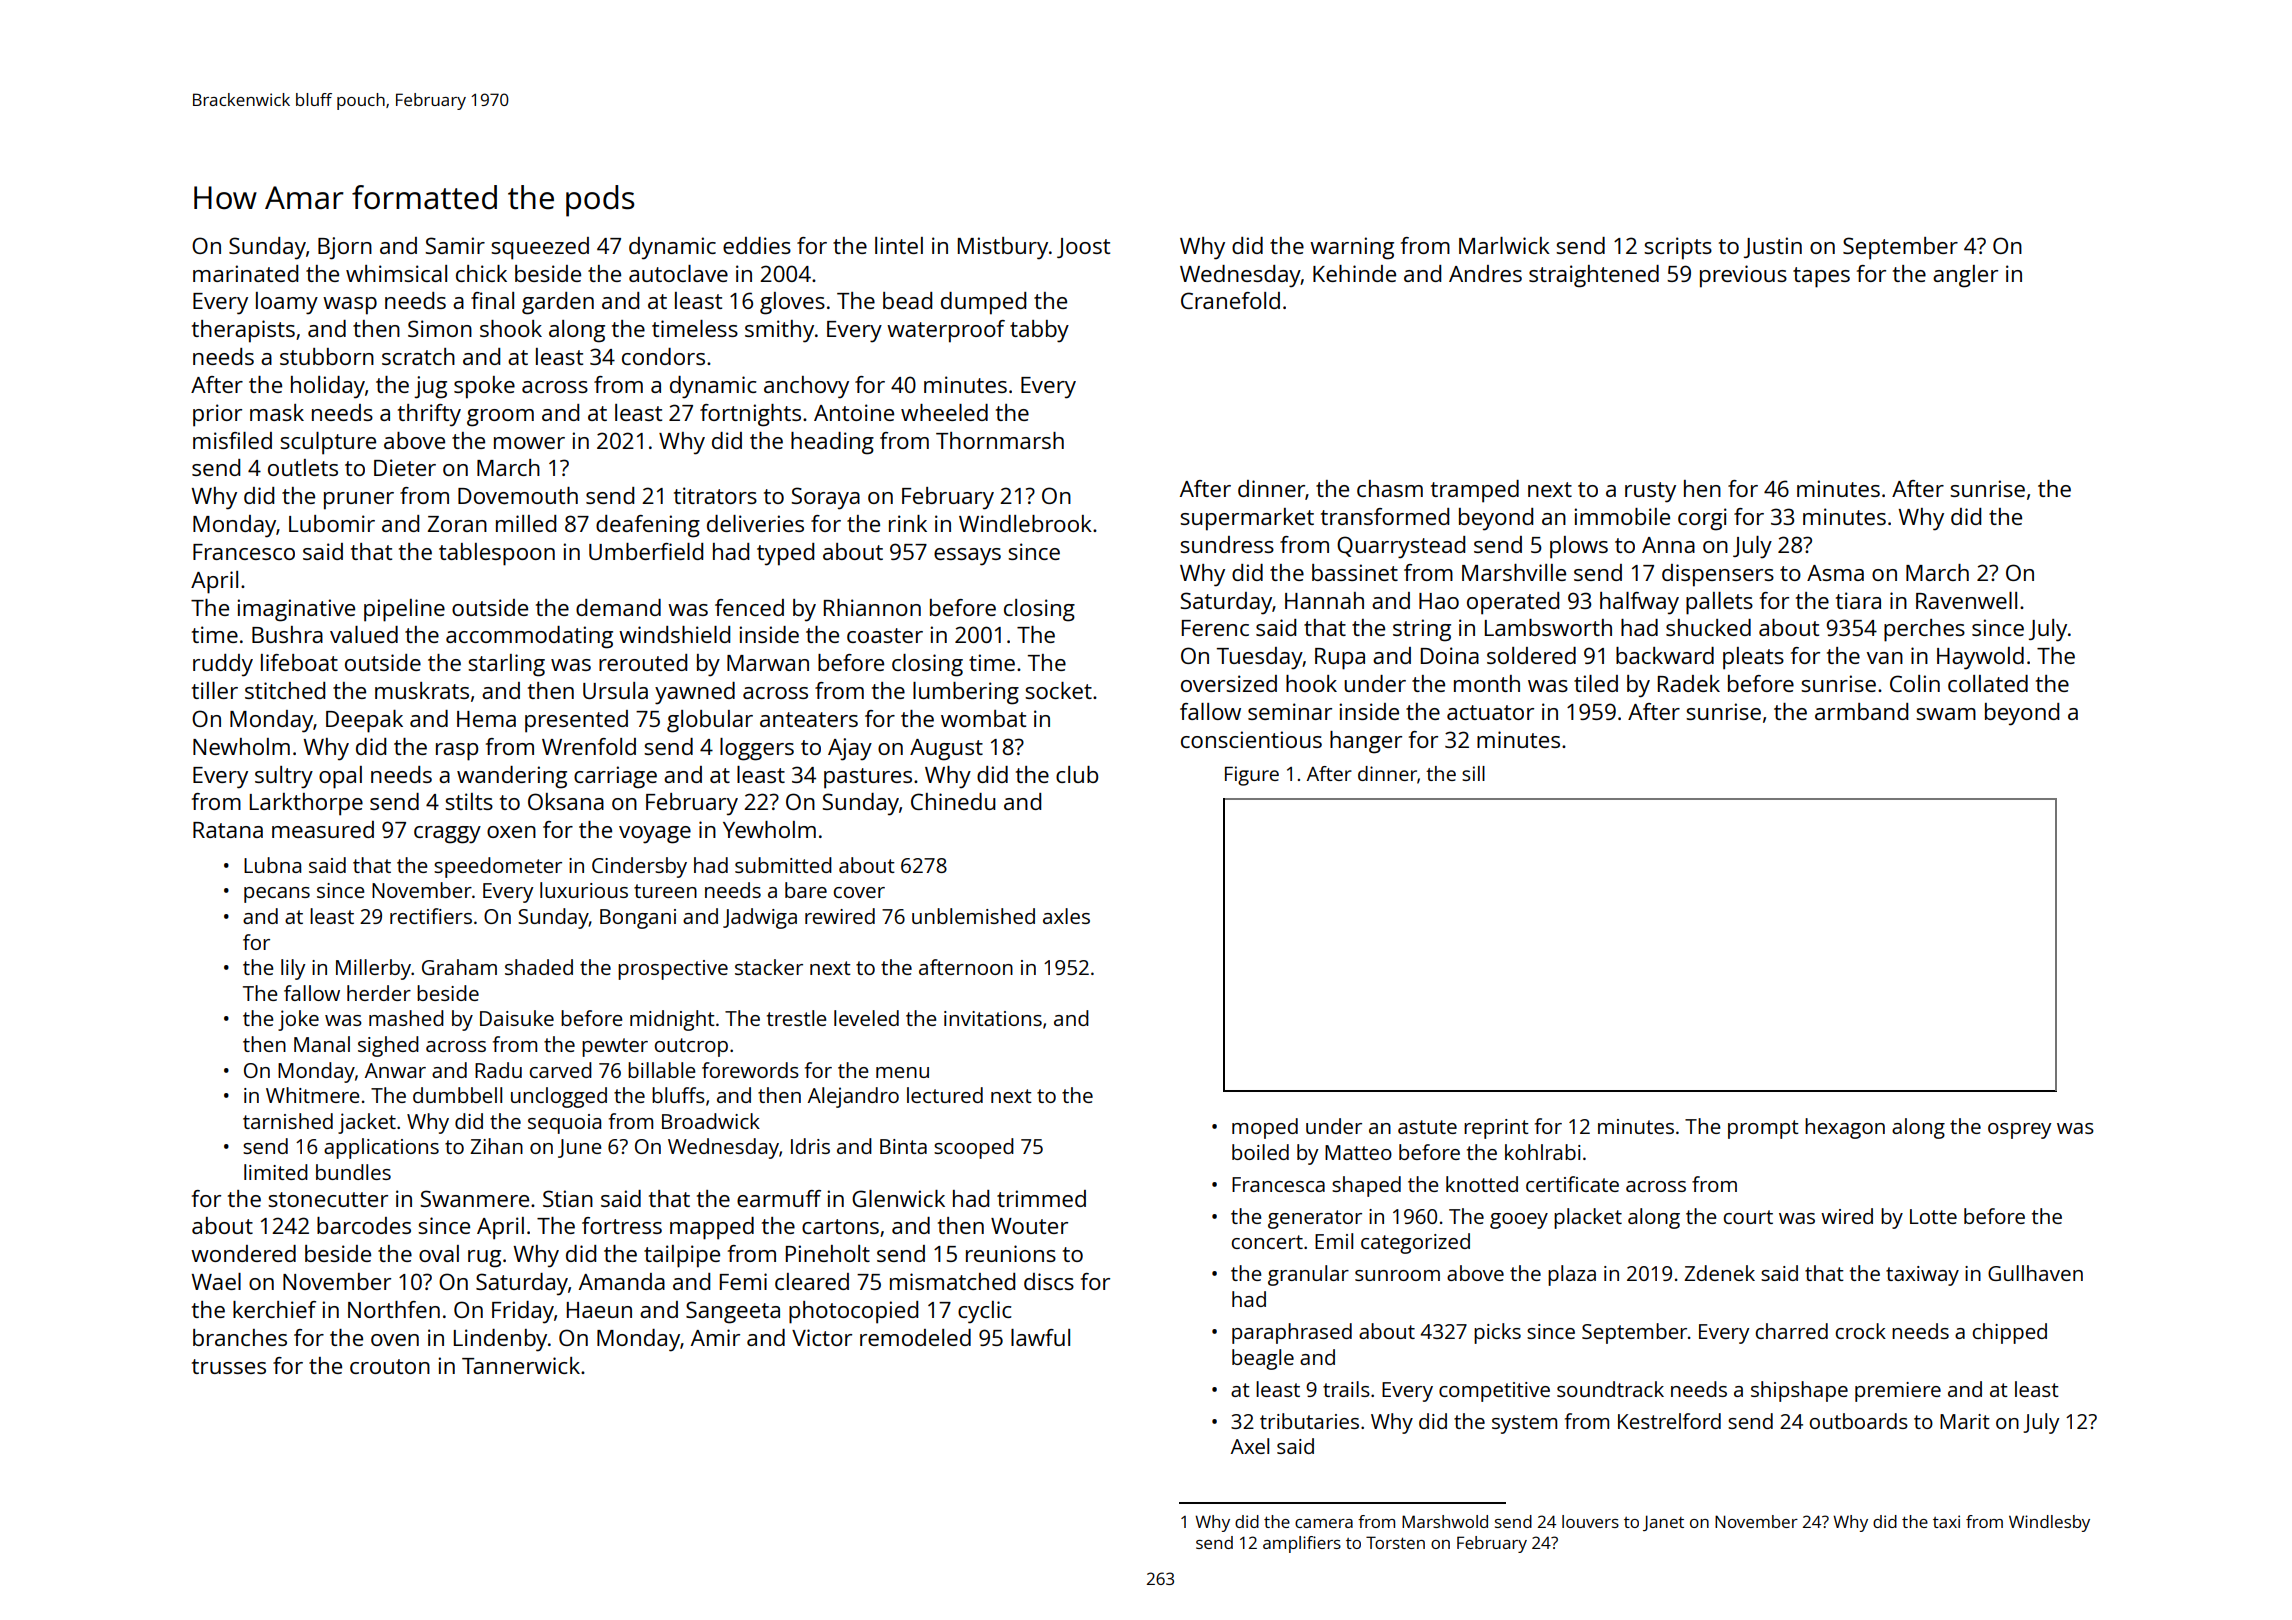 The image size is (2292, 1620). Describe the element at coordinates (655, 835) in the screenshot. I see `voyage` at that location.
